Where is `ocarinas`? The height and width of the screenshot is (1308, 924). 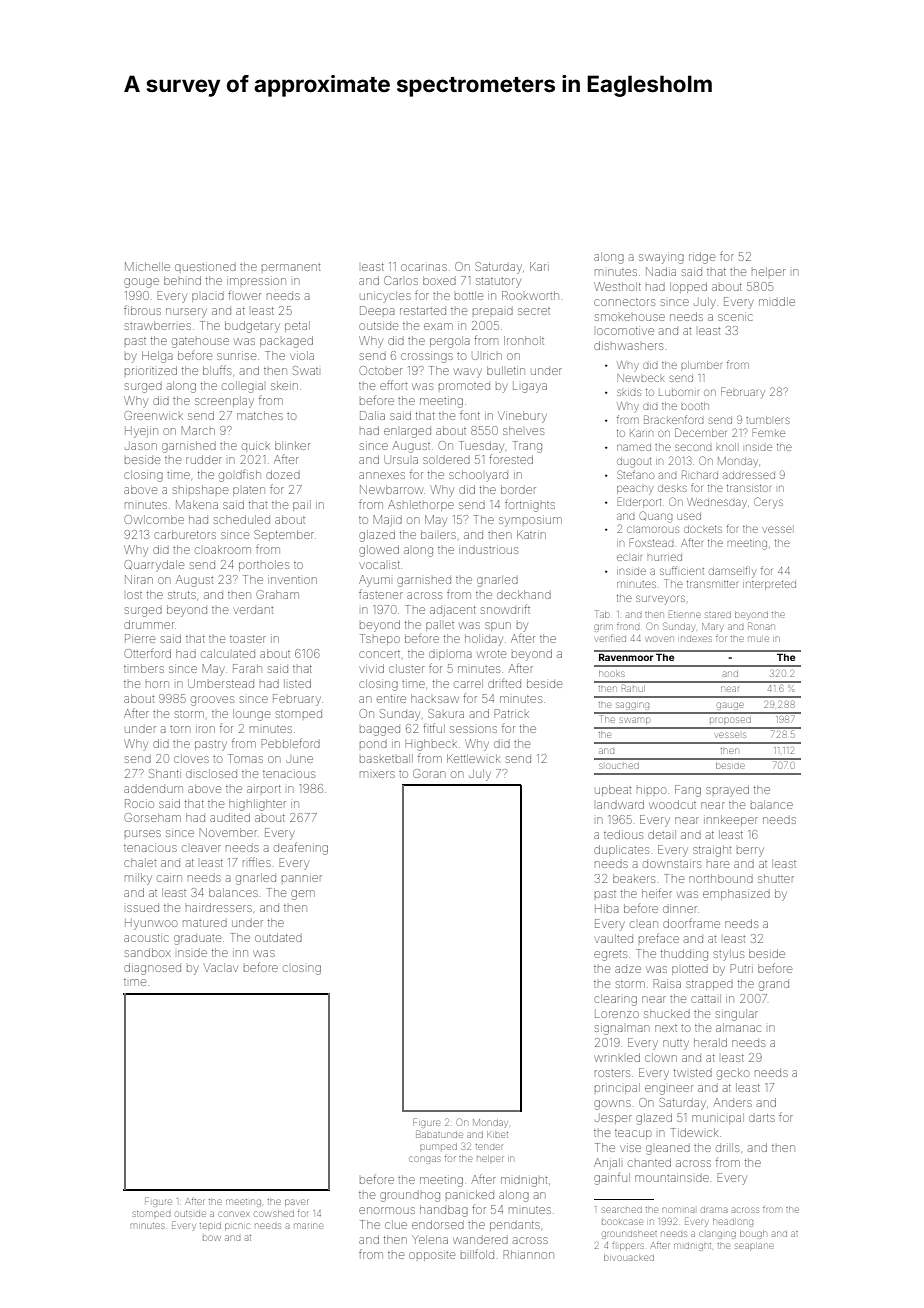
ocarinas is located at coordinates (424, 267).
